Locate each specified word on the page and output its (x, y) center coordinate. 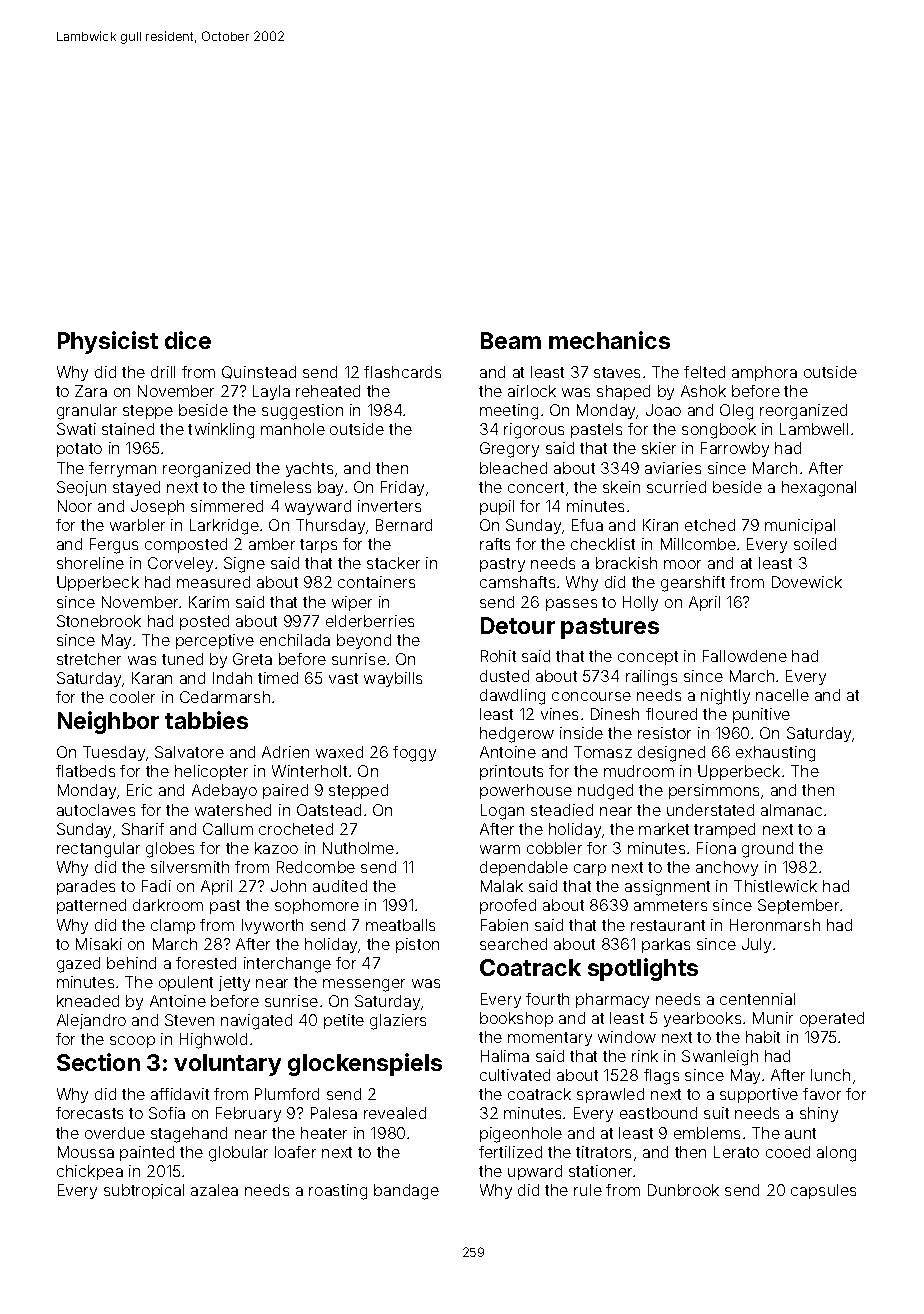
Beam (511, 340)
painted (147, 1153)
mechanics (609, 340)
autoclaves (96, 810)
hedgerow (517, 735)
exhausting (775, 754)
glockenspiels (365, 1064)
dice (188, 340)
